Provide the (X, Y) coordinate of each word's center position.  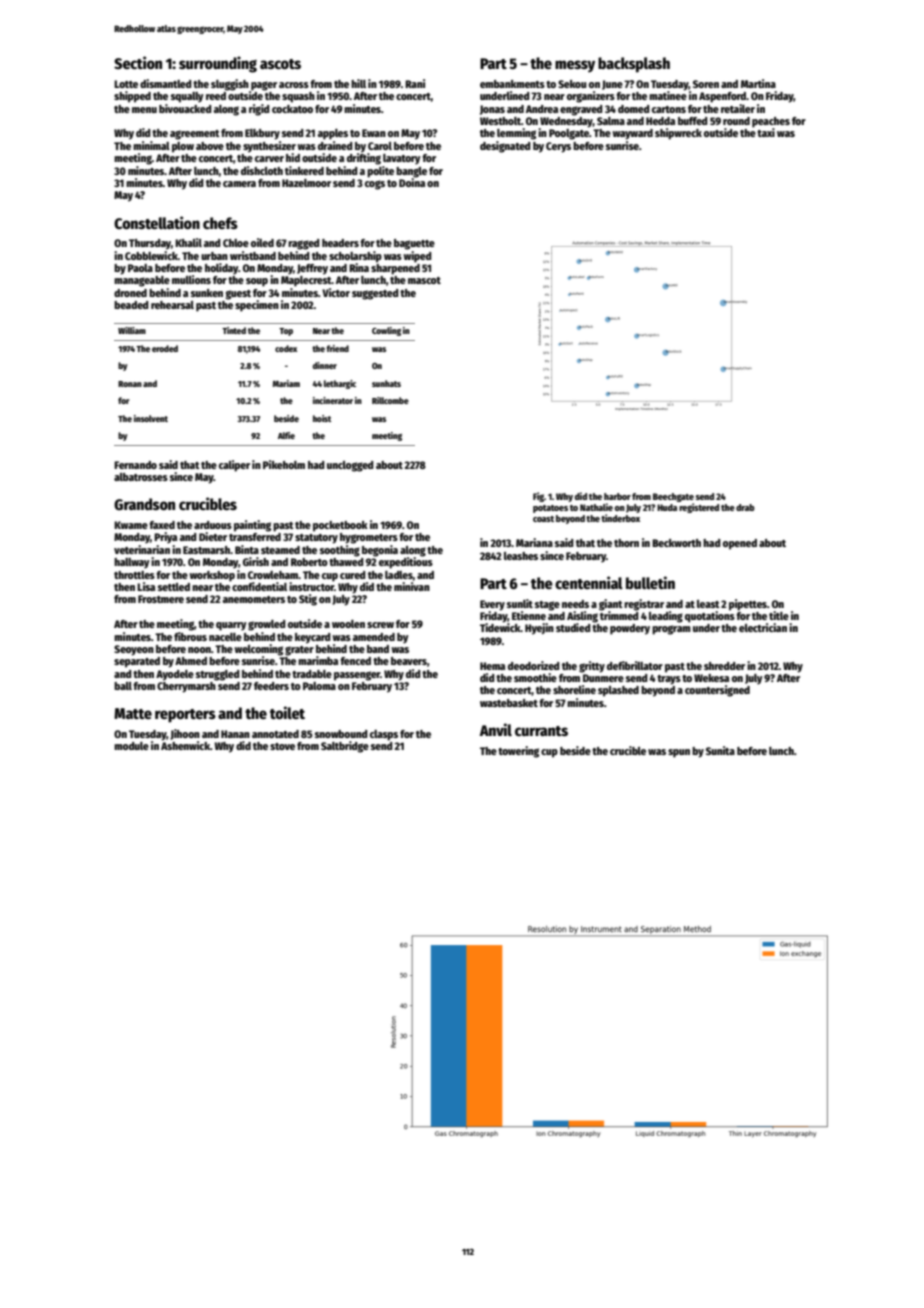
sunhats (386, 383)
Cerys (558, 147)
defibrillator (635, 665)
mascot (424, 280)
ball (123, 686)
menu (144, 110)
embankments (512, 84)
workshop (212, 576)
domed (633, 109)
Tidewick (500, 627)
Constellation (157, 222)
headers (340, 243)
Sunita (720, 750)
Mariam (286, 383)
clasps (384, 735)
